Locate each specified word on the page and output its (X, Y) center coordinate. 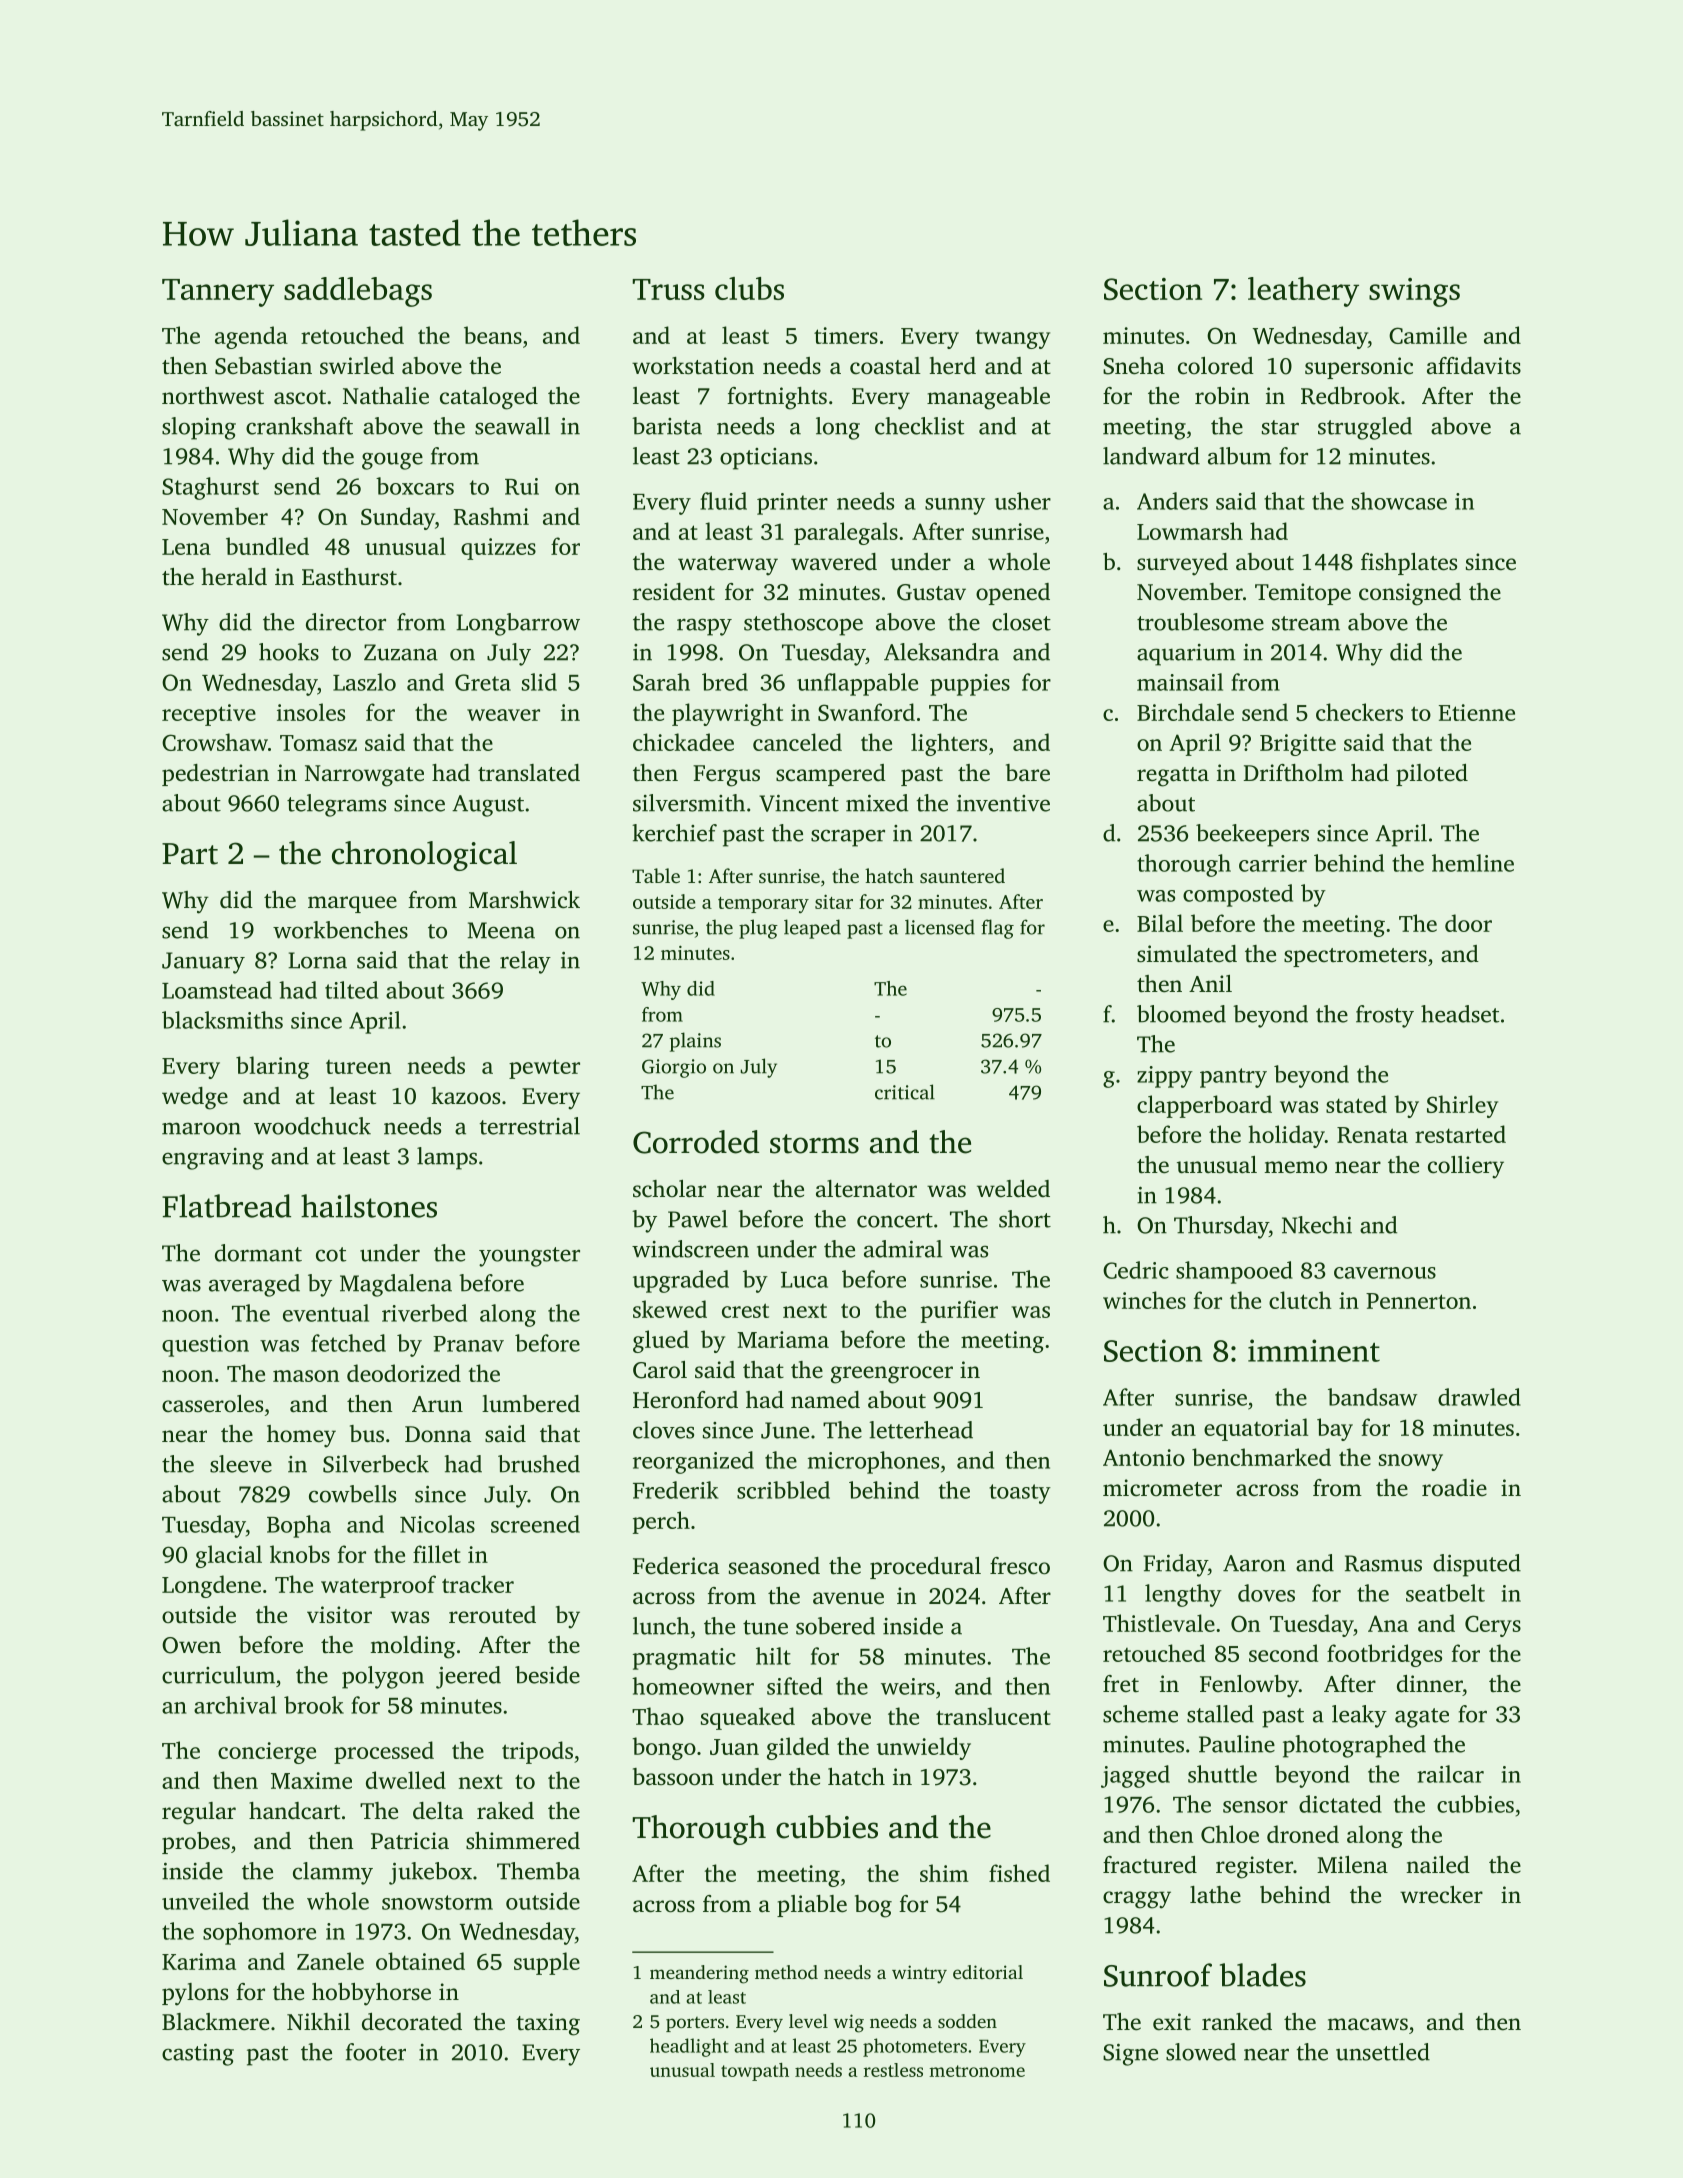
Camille (1428, 335)
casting (198, 2055)
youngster (529, 1257)
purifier (959, 1311)
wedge (195, 1098)
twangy (1013, 339)
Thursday (1221, 1227)
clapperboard (1204, 1106)
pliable (812, 1906)
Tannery (218, 293)
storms (814, 1144)
